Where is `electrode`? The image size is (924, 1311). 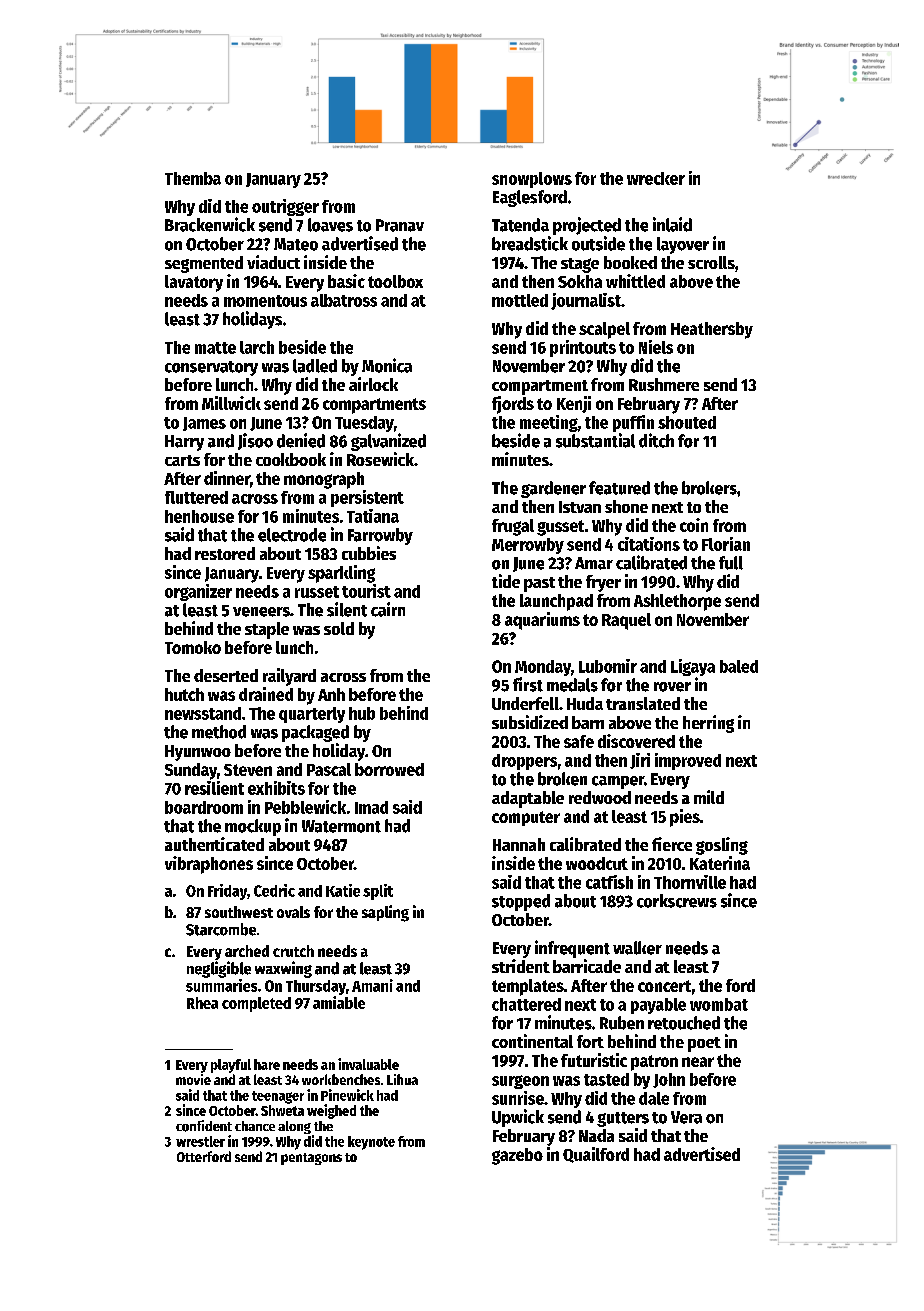 electrode is located at coordinates (292, 535).
